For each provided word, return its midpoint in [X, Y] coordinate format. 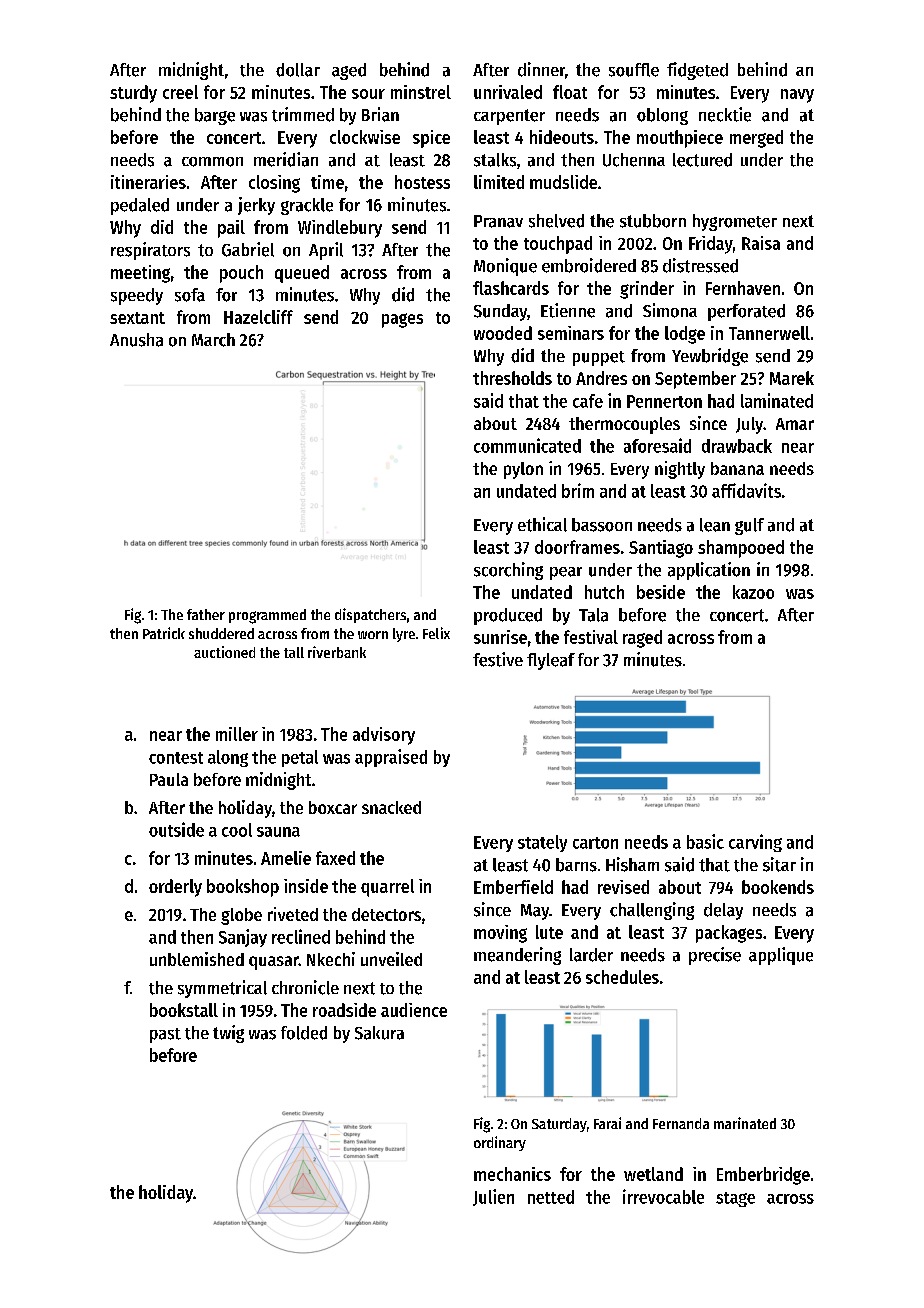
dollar [298, 70]
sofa [190, 295]
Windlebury [340, 229]
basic [705, 841]
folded [304, 1033]
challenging [652, 911]
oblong [662, 116]
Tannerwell [769, 333]
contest [176, 758]
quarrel [387, 888]
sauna [278, 832]
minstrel [421, 92]
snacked [391, 807]
